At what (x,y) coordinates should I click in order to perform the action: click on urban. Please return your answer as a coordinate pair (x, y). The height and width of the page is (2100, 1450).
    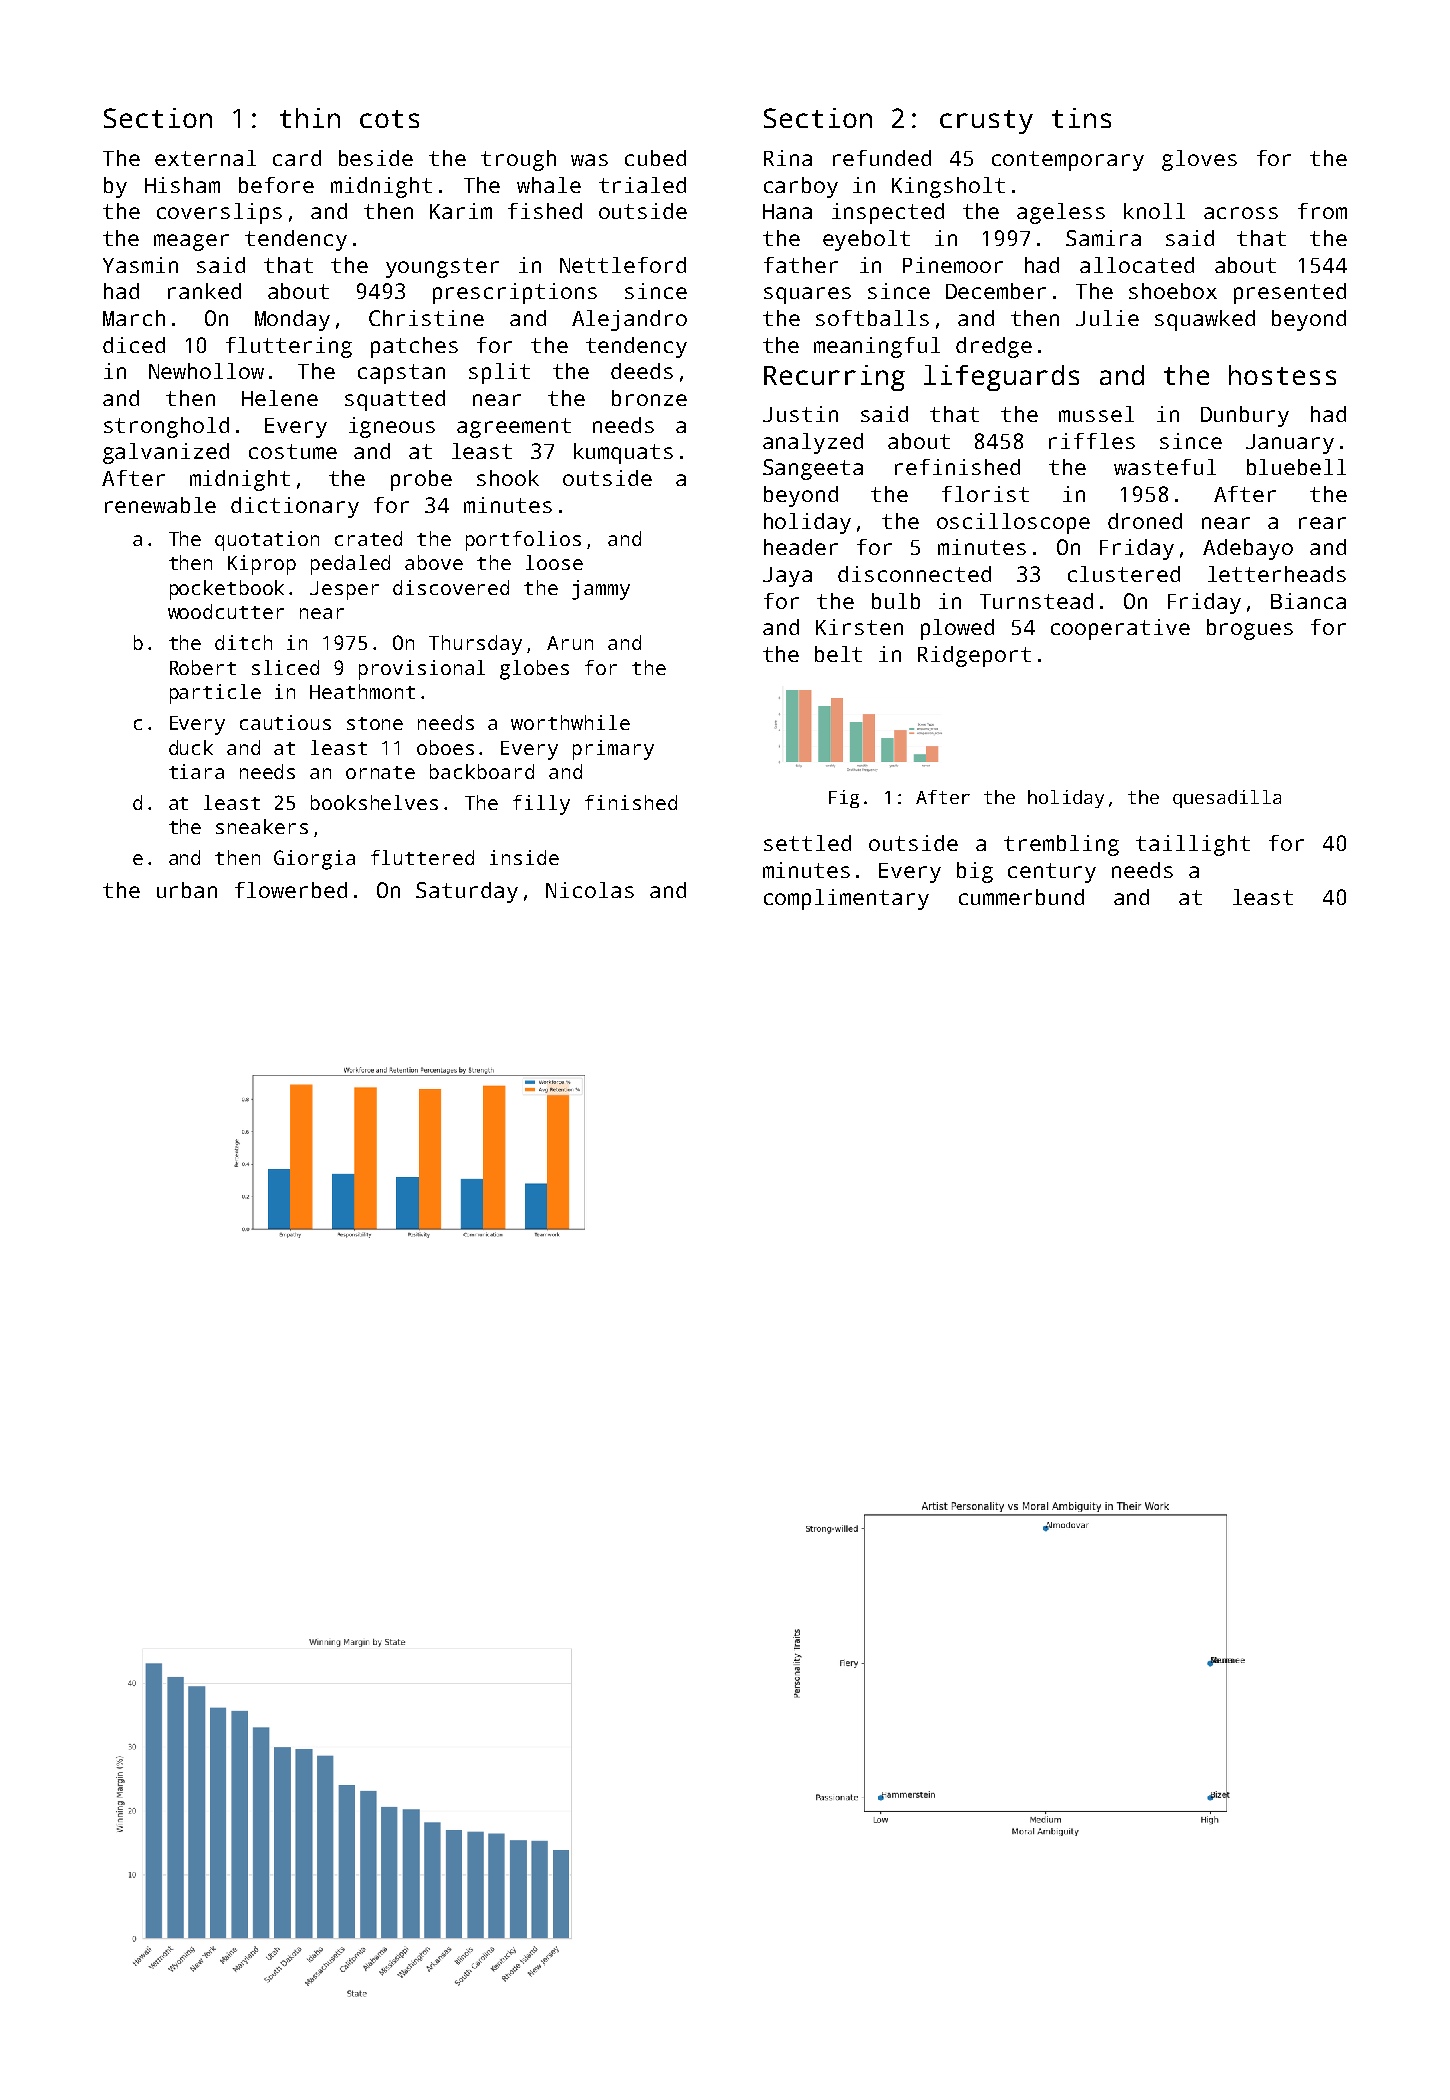
    Looking at the image, I should click on (187, 890).
